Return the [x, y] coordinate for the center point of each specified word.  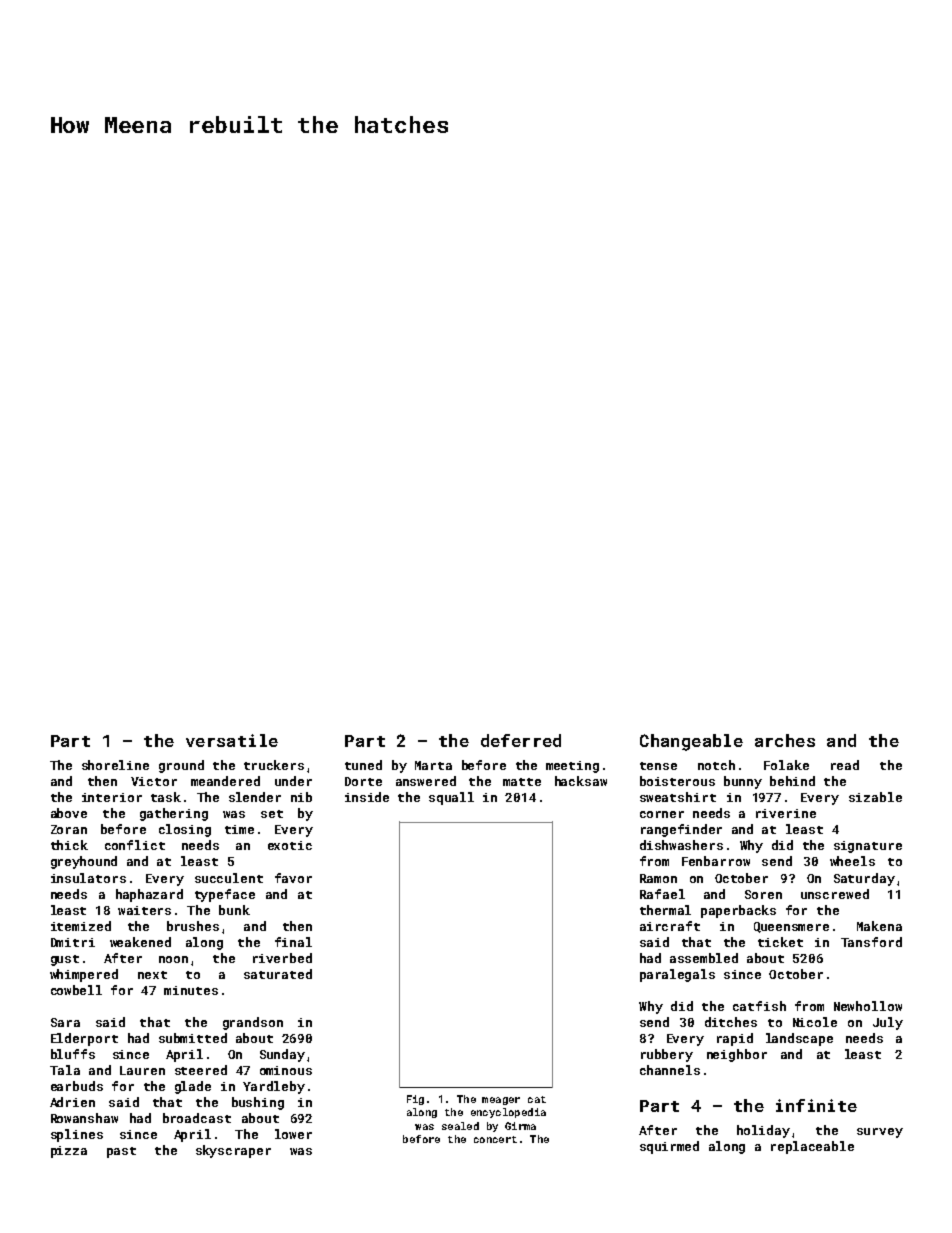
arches [785, 740]
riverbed [282, 958]
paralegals [677, 975]
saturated [278, 974]
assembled [704, 958]
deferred [521, 740]
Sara [65, 1022]
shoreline [115, 765]
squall [451, 798]
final [293, 942]
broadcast [197, 1118]
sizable [875, 797]
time [239, 829]
